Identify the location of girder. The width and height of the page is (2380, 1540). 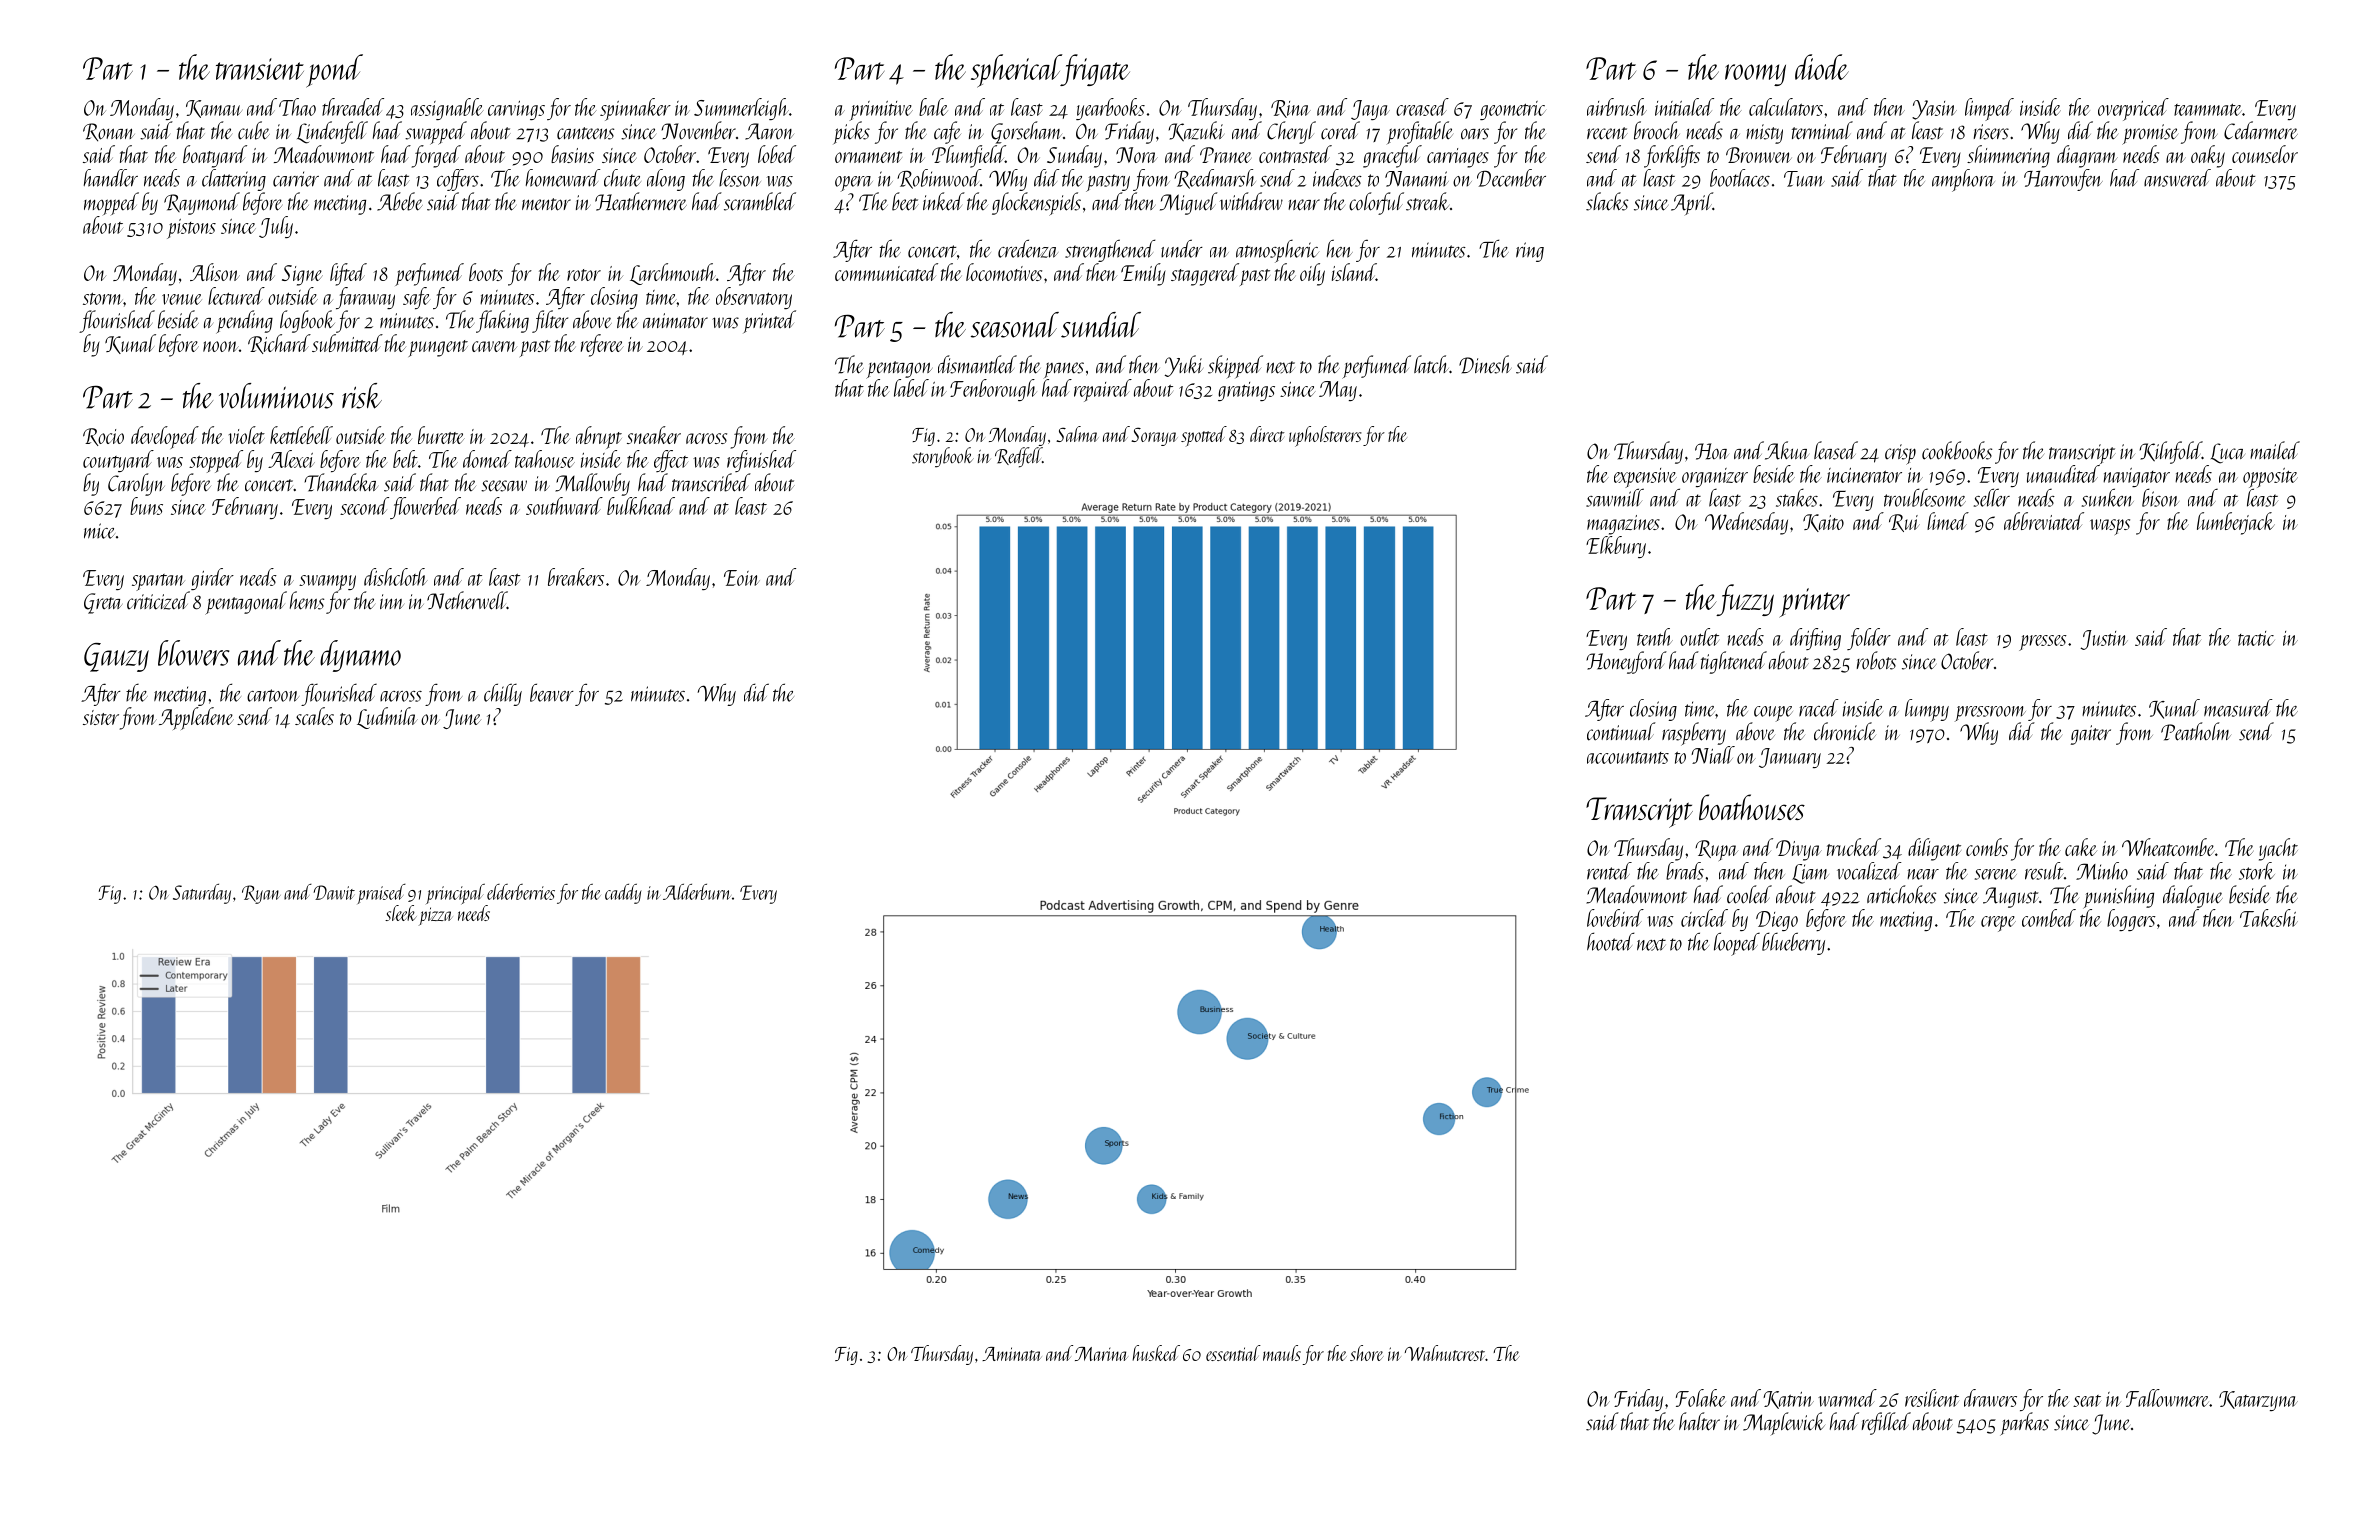
(212, 579).
